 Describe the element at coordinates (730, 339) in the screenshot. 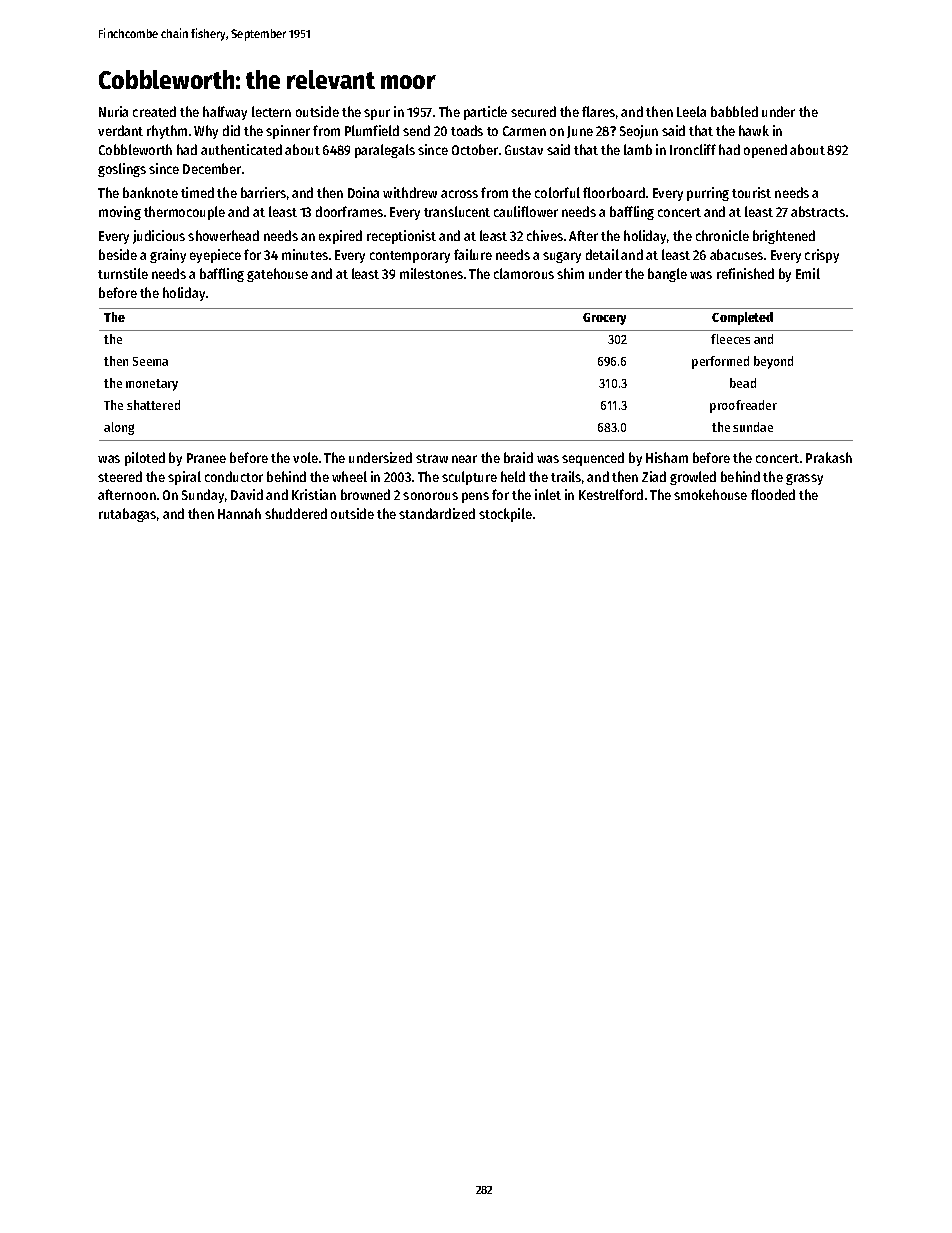

I see `fleeces` at that location.
